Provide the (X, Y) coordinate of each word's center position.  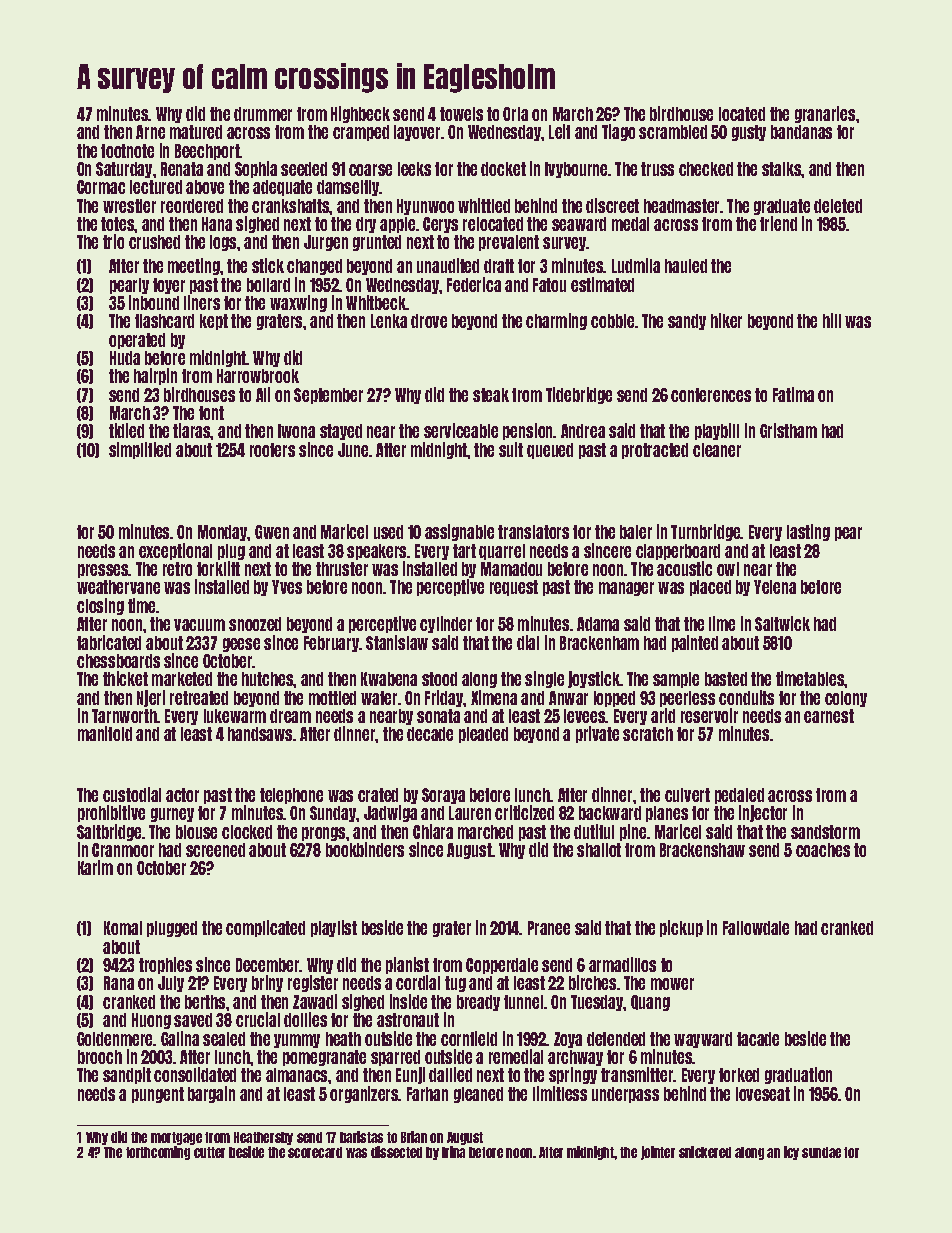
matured (196, 132)
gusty (749, 133)
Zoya (568, 1040)
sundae (821, 1152)
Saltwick (782, 623)
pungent (158, 1095)
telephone (291, 796)
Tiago (618, 132)
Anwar (568, 698)
